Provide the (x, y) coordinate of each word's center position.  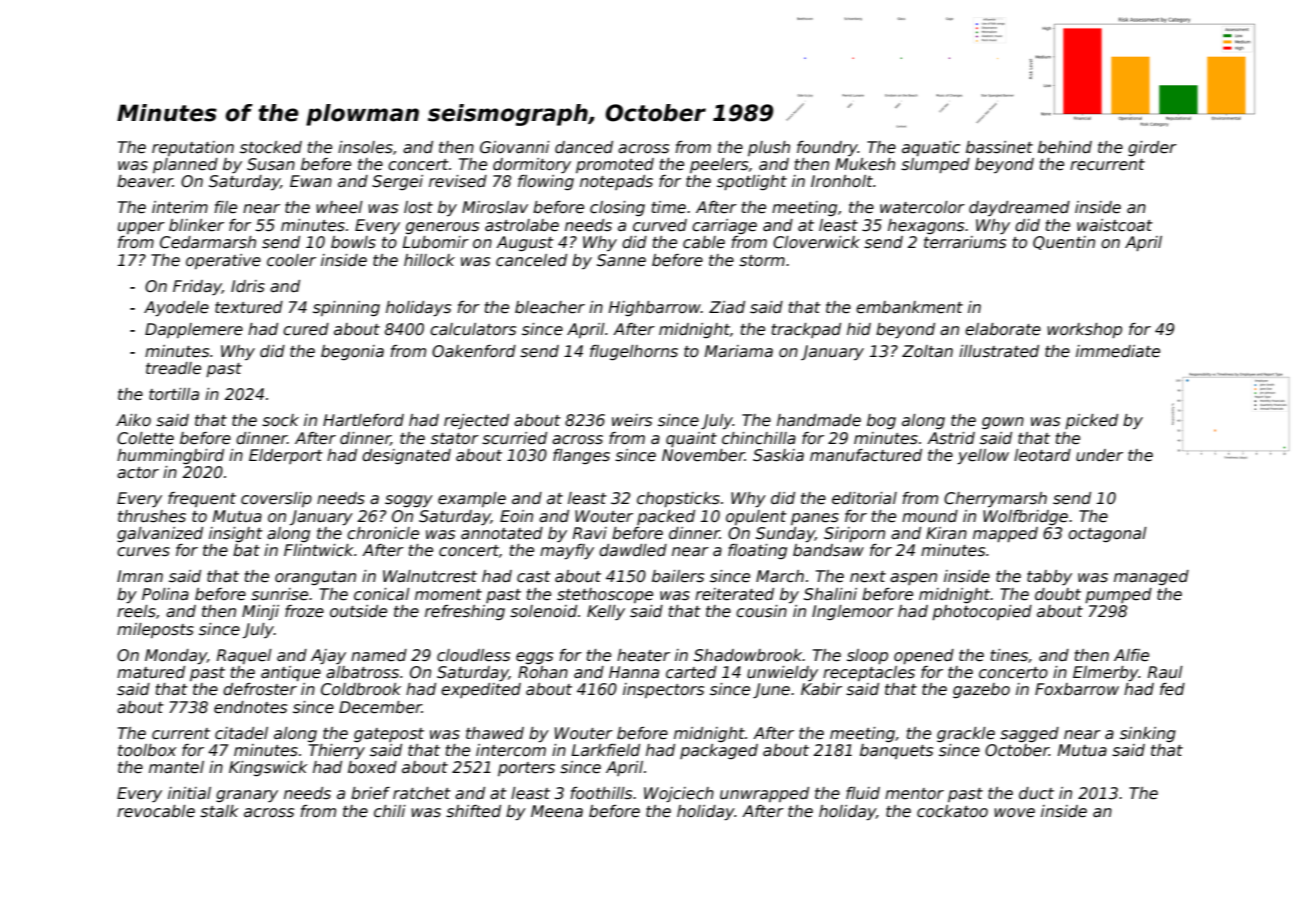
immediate (1118, 351)
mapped (1005, 534)
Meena (557, 811)
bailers (678, 576)
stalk (219, 811)
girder (1152, 148)
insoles (365, 147)
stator (455, 438)
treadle (173, 368)
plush (769, 148)
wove (1014, 812)
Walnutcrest (430, 576)
